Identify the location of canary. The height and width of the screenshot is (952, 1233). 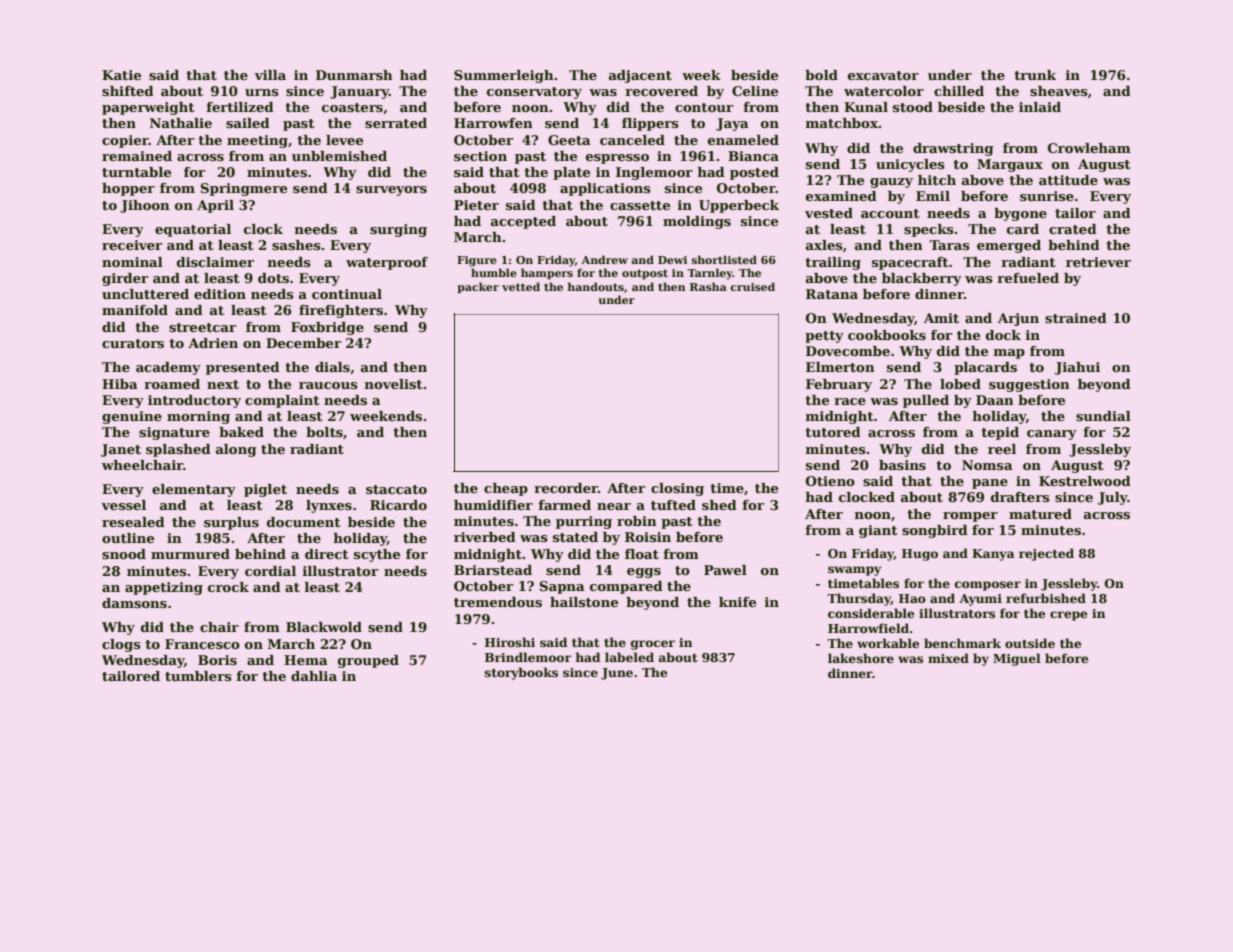
(1052, 435).
